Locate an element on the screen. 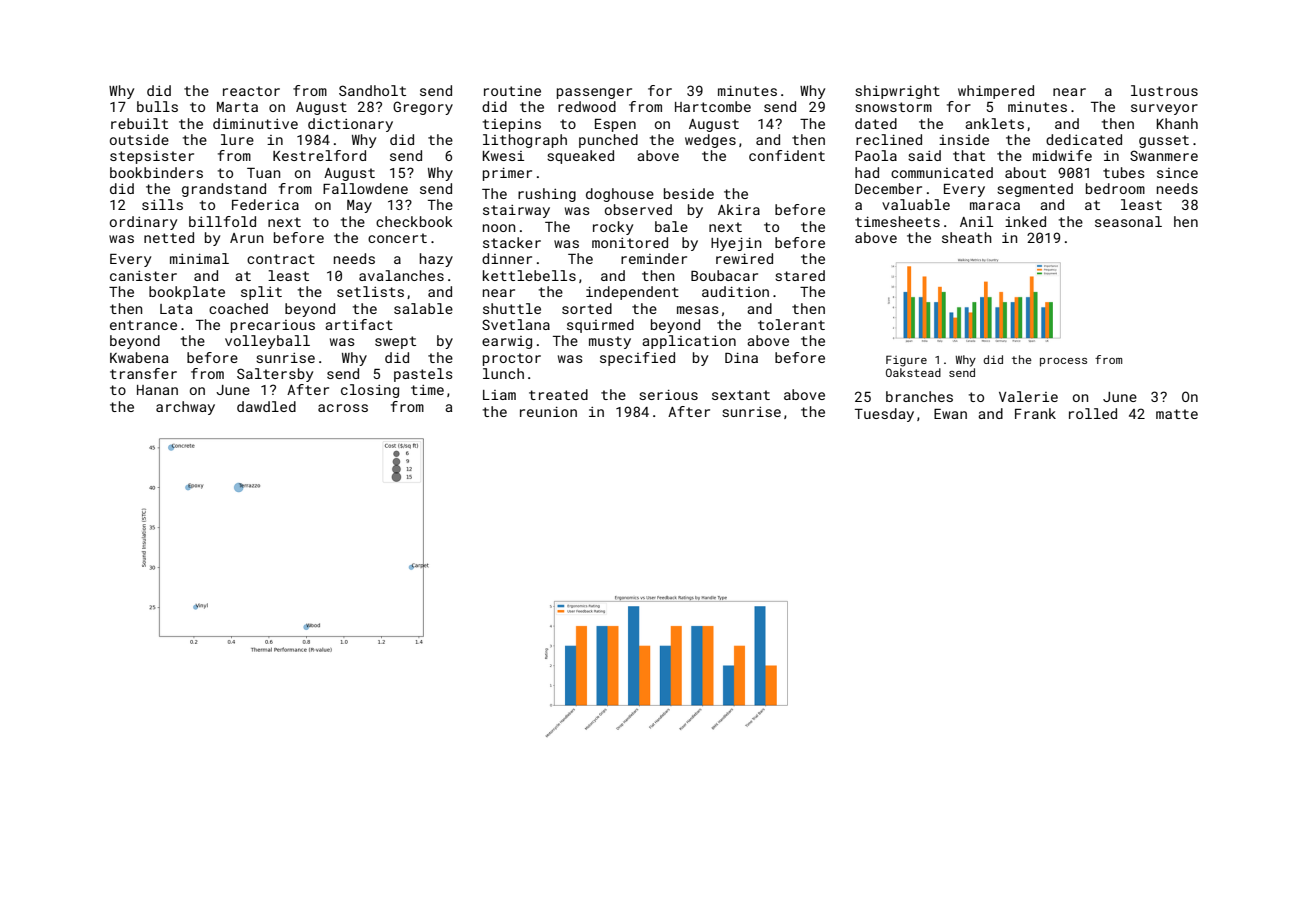  shuttle is located at coordinates (512, 308).
